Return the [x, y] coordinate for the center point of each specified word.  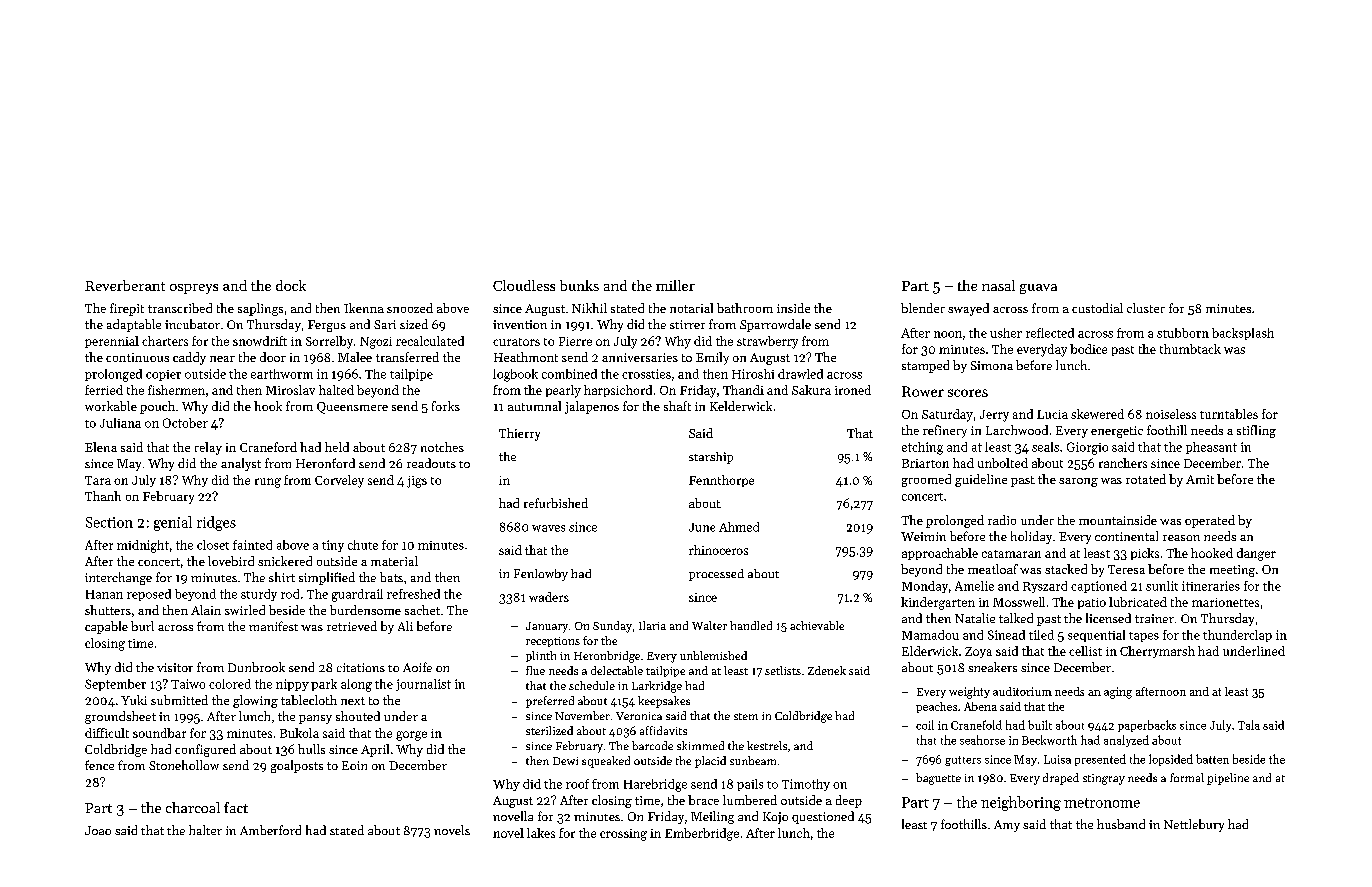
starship [711, 458]
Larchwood [1017, 430]
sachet [422, 610]
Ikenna [364, 308]
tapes [1144, 637]
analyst [241, 464]
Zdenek [827, 670]
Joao [98, 830]
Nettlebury [1194, 825]
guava [1038, 289]
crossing [623, 835]
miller [675, 285]
